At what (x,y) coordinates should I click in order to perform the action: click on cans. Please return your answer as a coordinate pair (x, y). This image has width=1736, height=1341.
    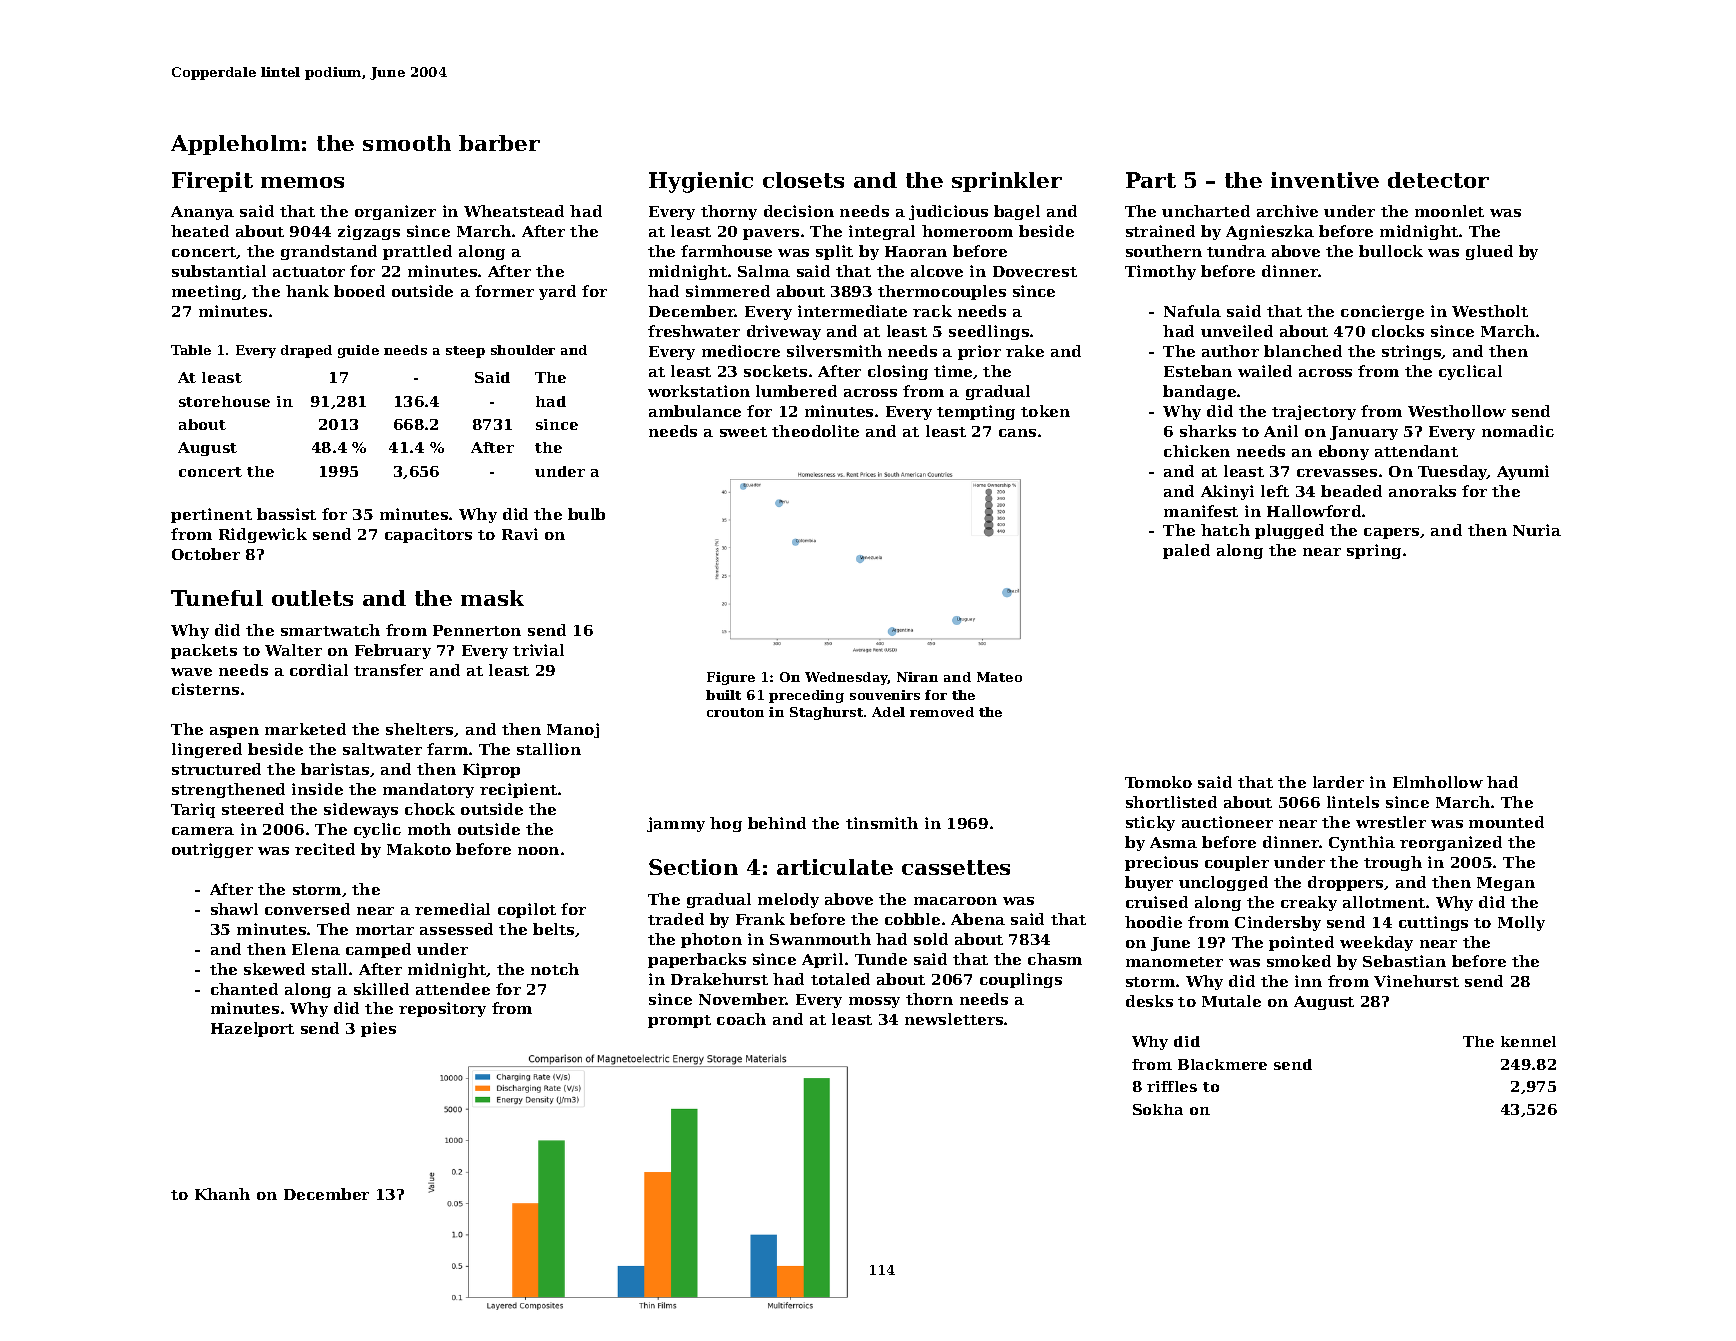
    Looking at the image, I should click on (1017, 433).
